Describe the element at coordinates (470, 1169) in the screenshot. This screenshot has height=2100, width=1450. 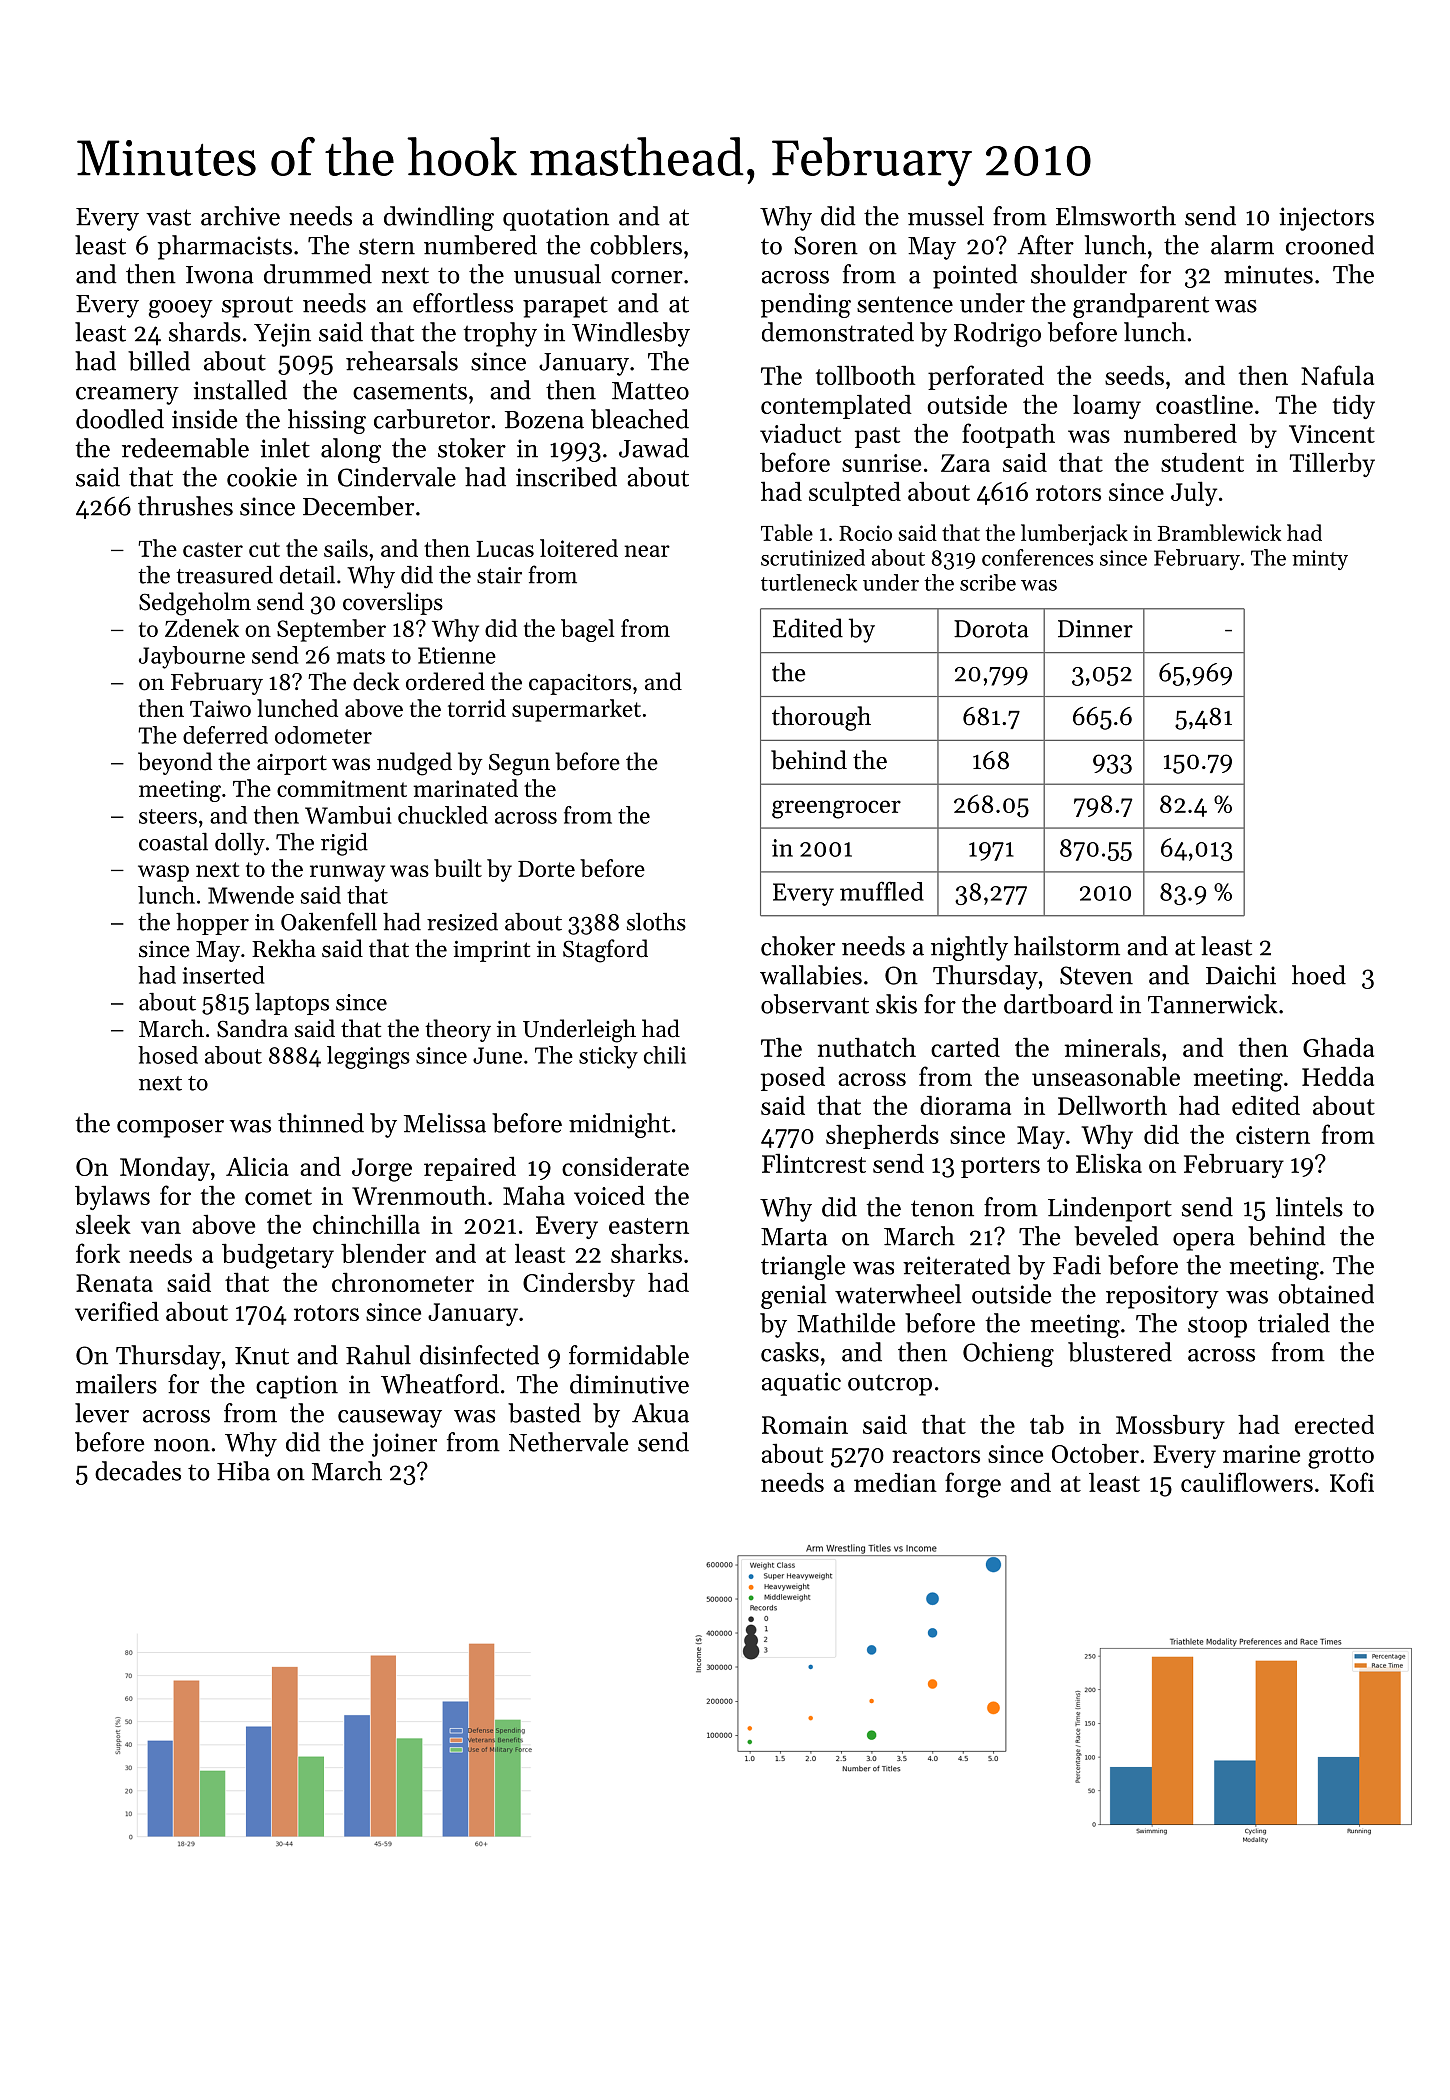
I see `repaired` at that location.
